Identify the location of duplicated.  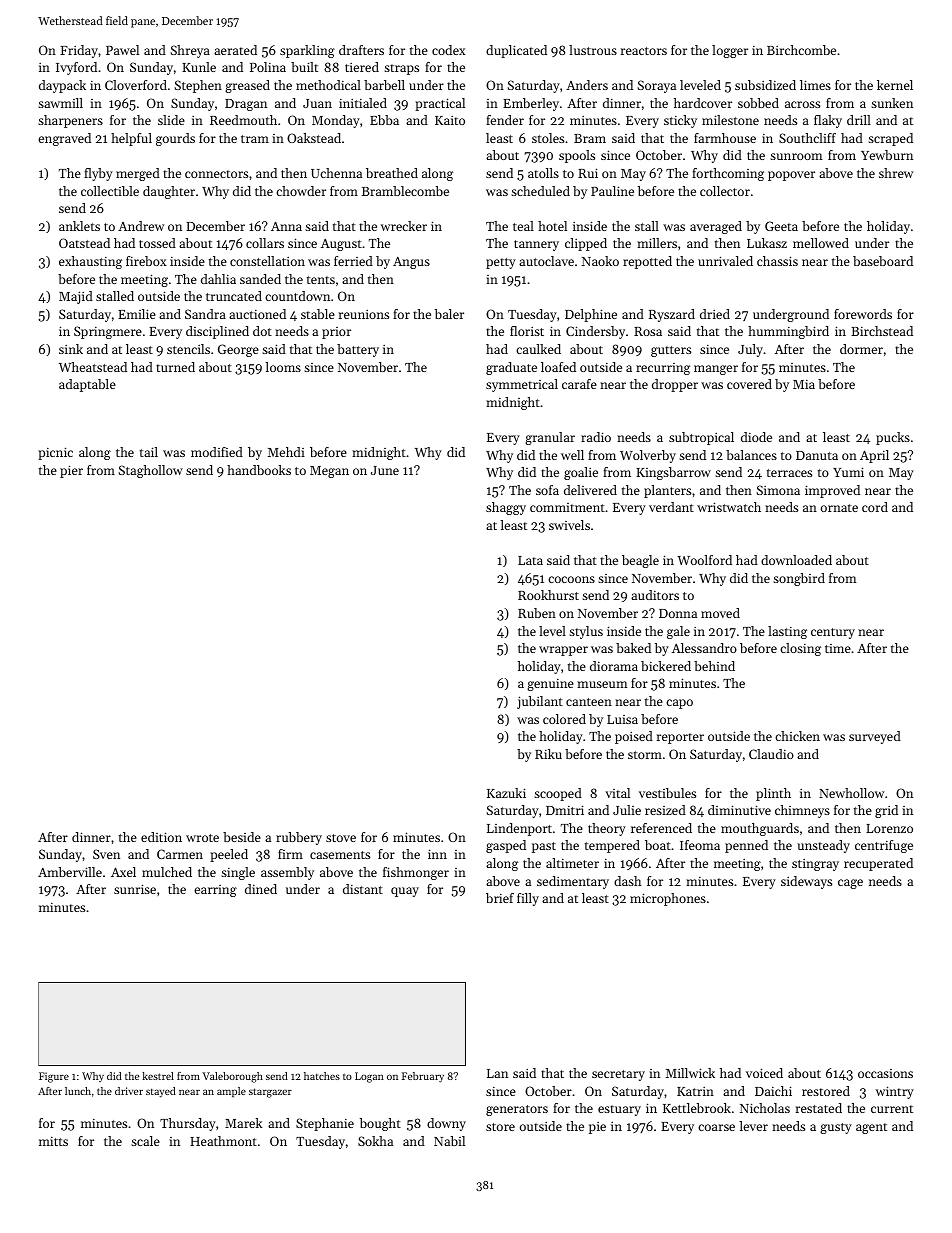
(516, 51).
